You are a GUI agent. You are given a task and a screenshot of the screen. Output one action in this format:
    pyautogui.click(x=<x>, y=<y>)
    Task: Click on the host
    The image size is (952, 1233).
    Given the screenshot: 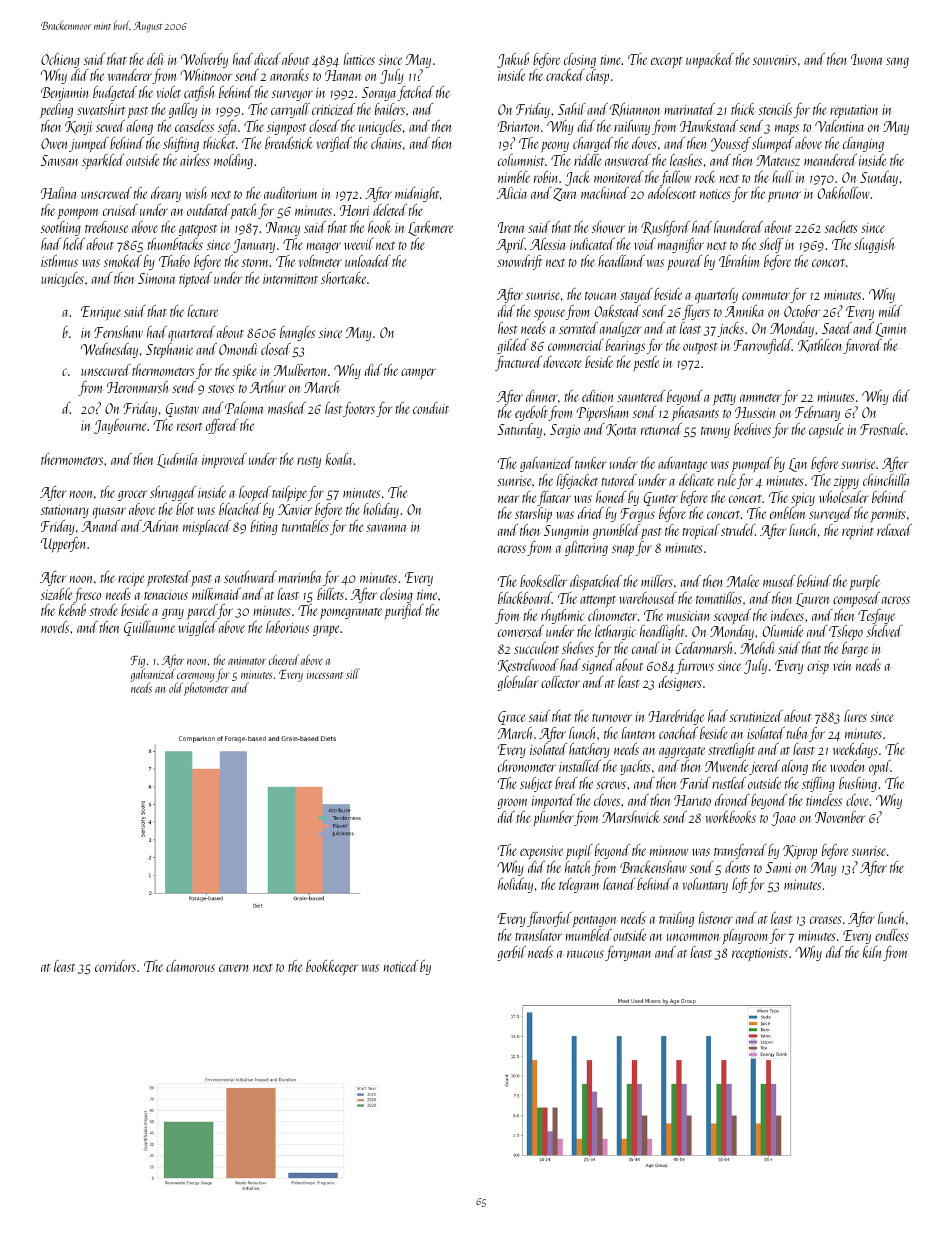 What is the action you would take?
    pyautogui.click(x=508, y=328)
